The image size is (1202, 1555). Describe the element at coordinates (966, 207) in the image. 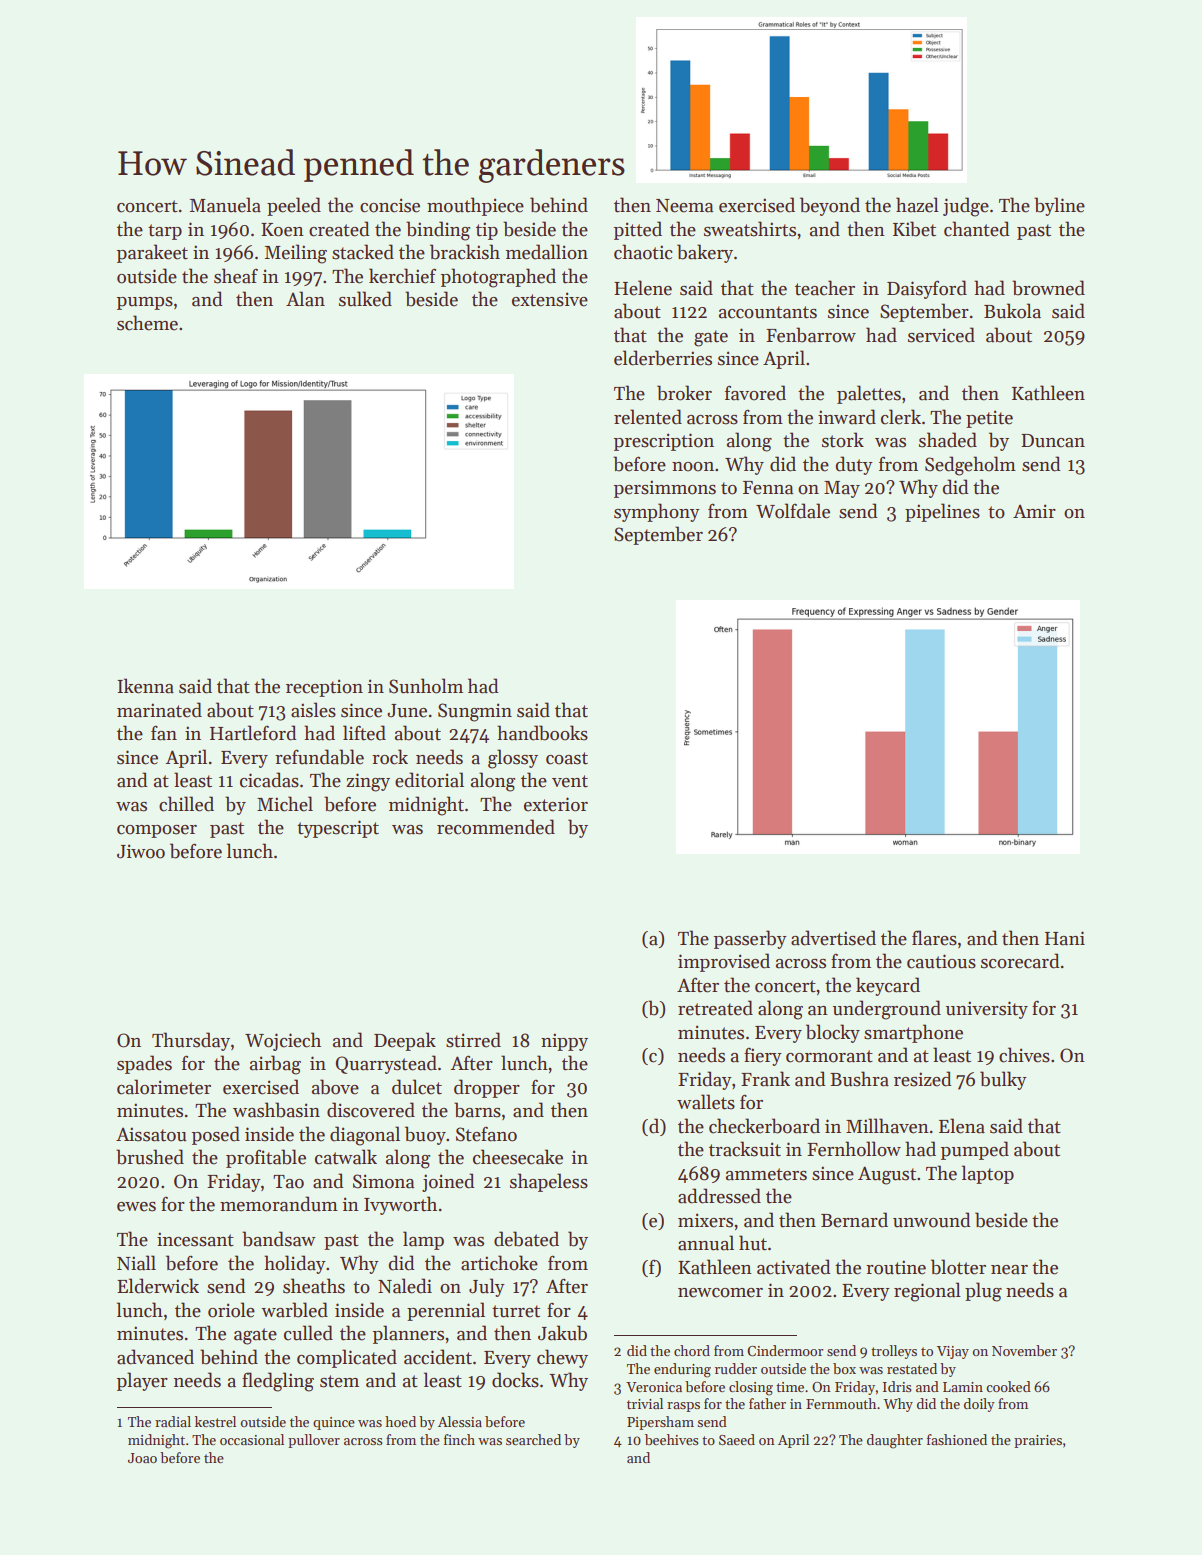

I see `judge` at that location.
